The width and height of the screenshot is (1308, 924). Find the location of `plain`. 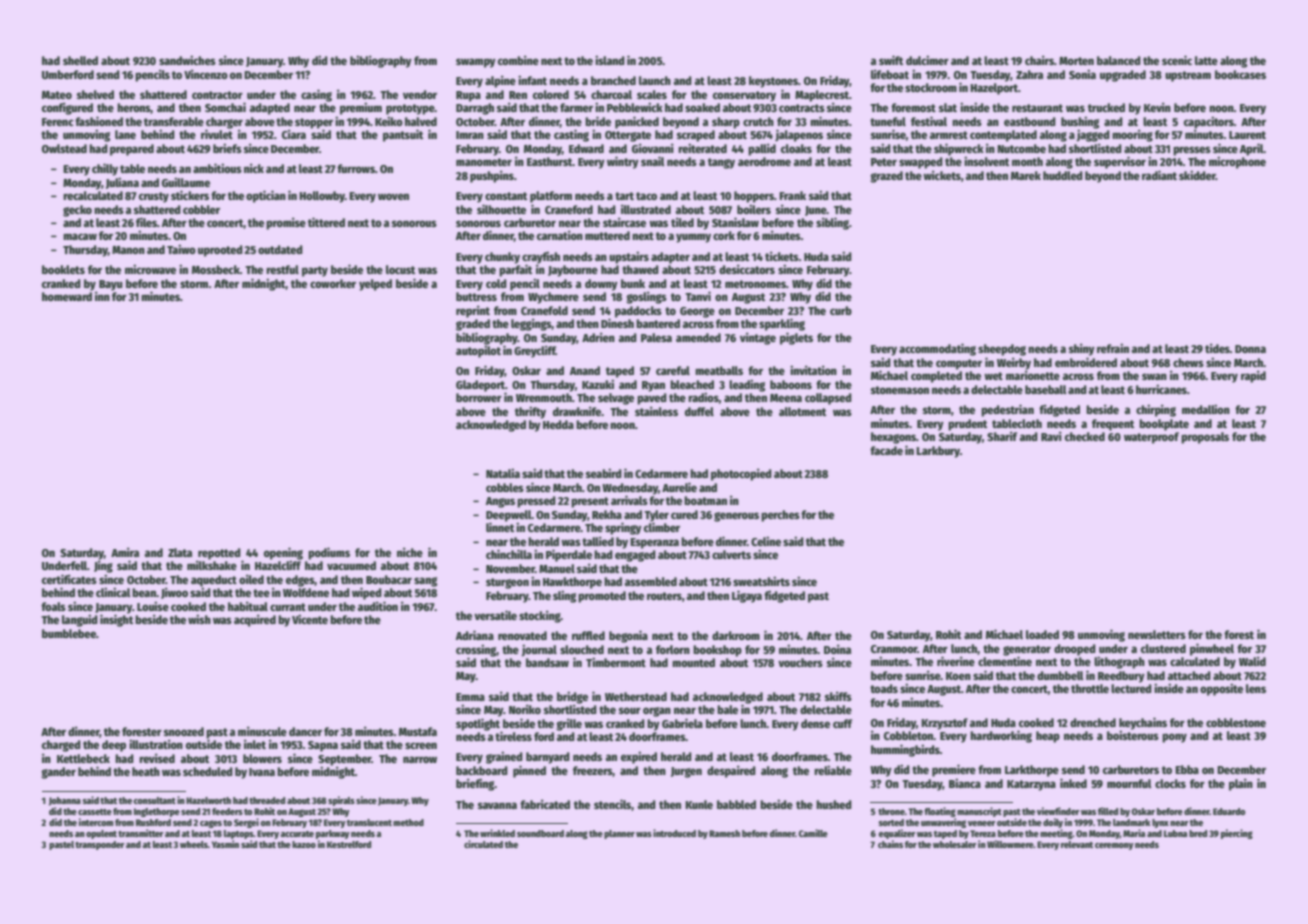

plain is located at coordinates (1241, 784).
